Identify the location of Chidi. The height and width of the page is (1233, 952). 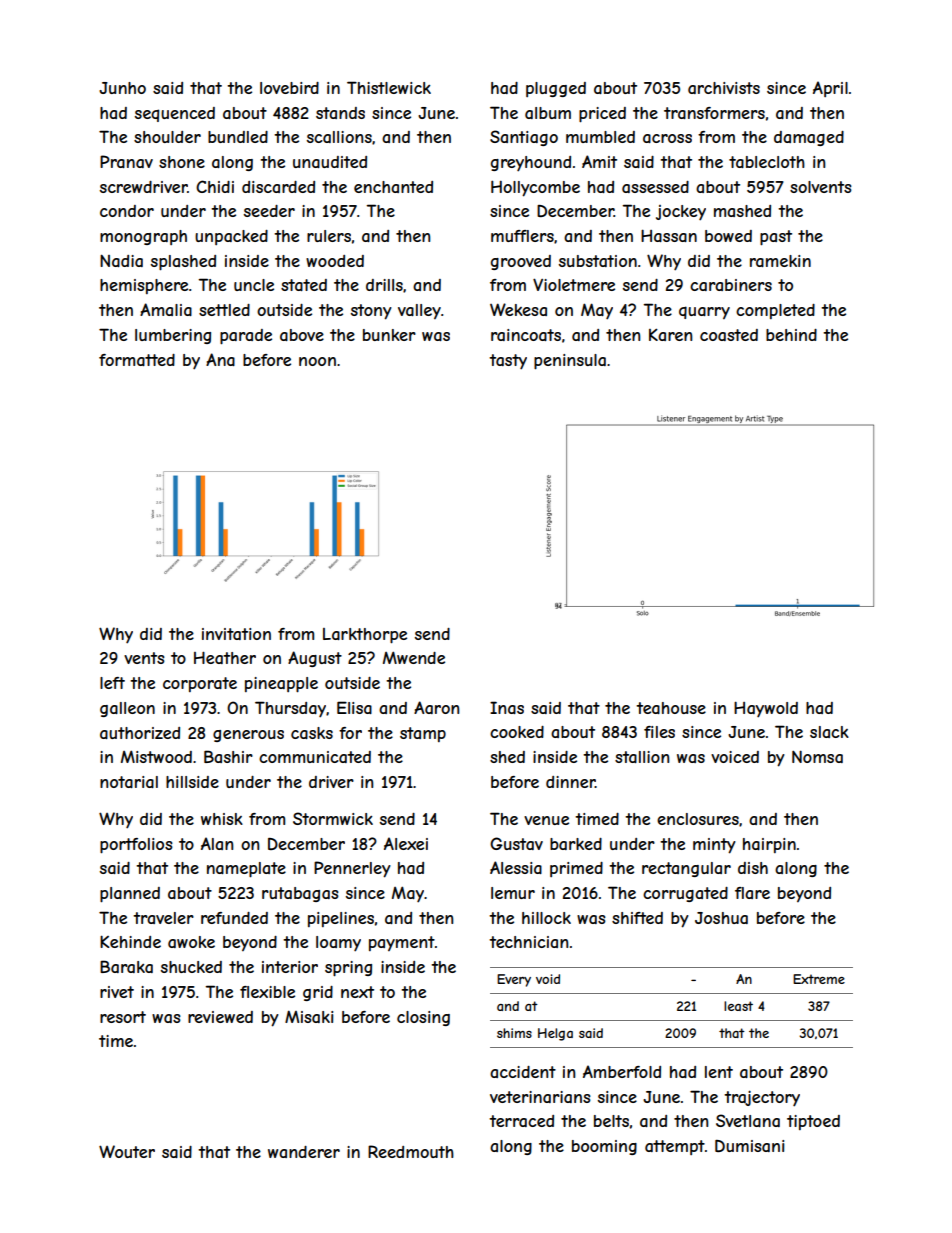
(215, 186).
